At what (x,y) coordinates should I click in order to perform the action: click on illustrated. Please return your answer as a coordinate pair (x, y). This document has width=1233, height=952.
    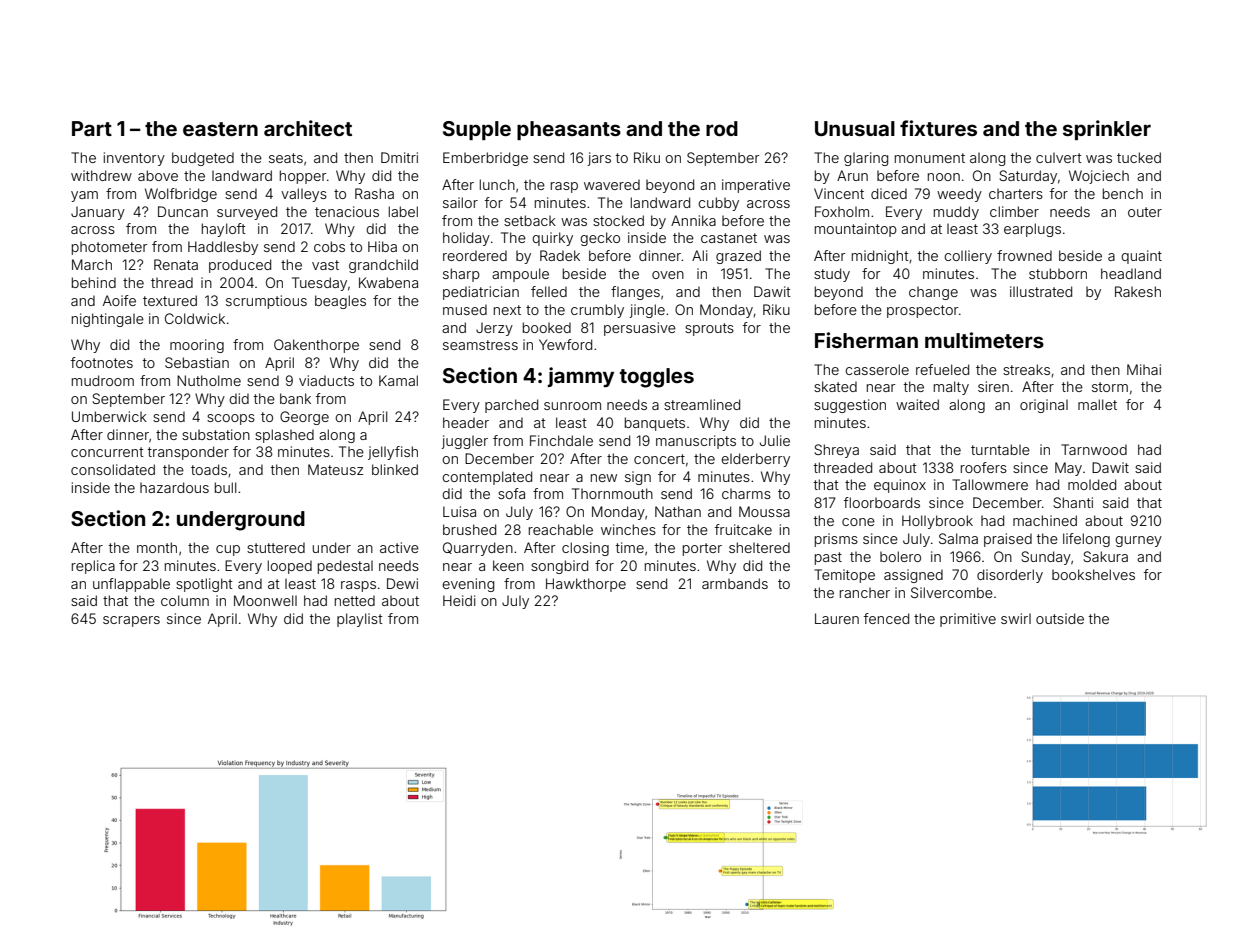
    Looking at the image, I should click on (1041, 291).
